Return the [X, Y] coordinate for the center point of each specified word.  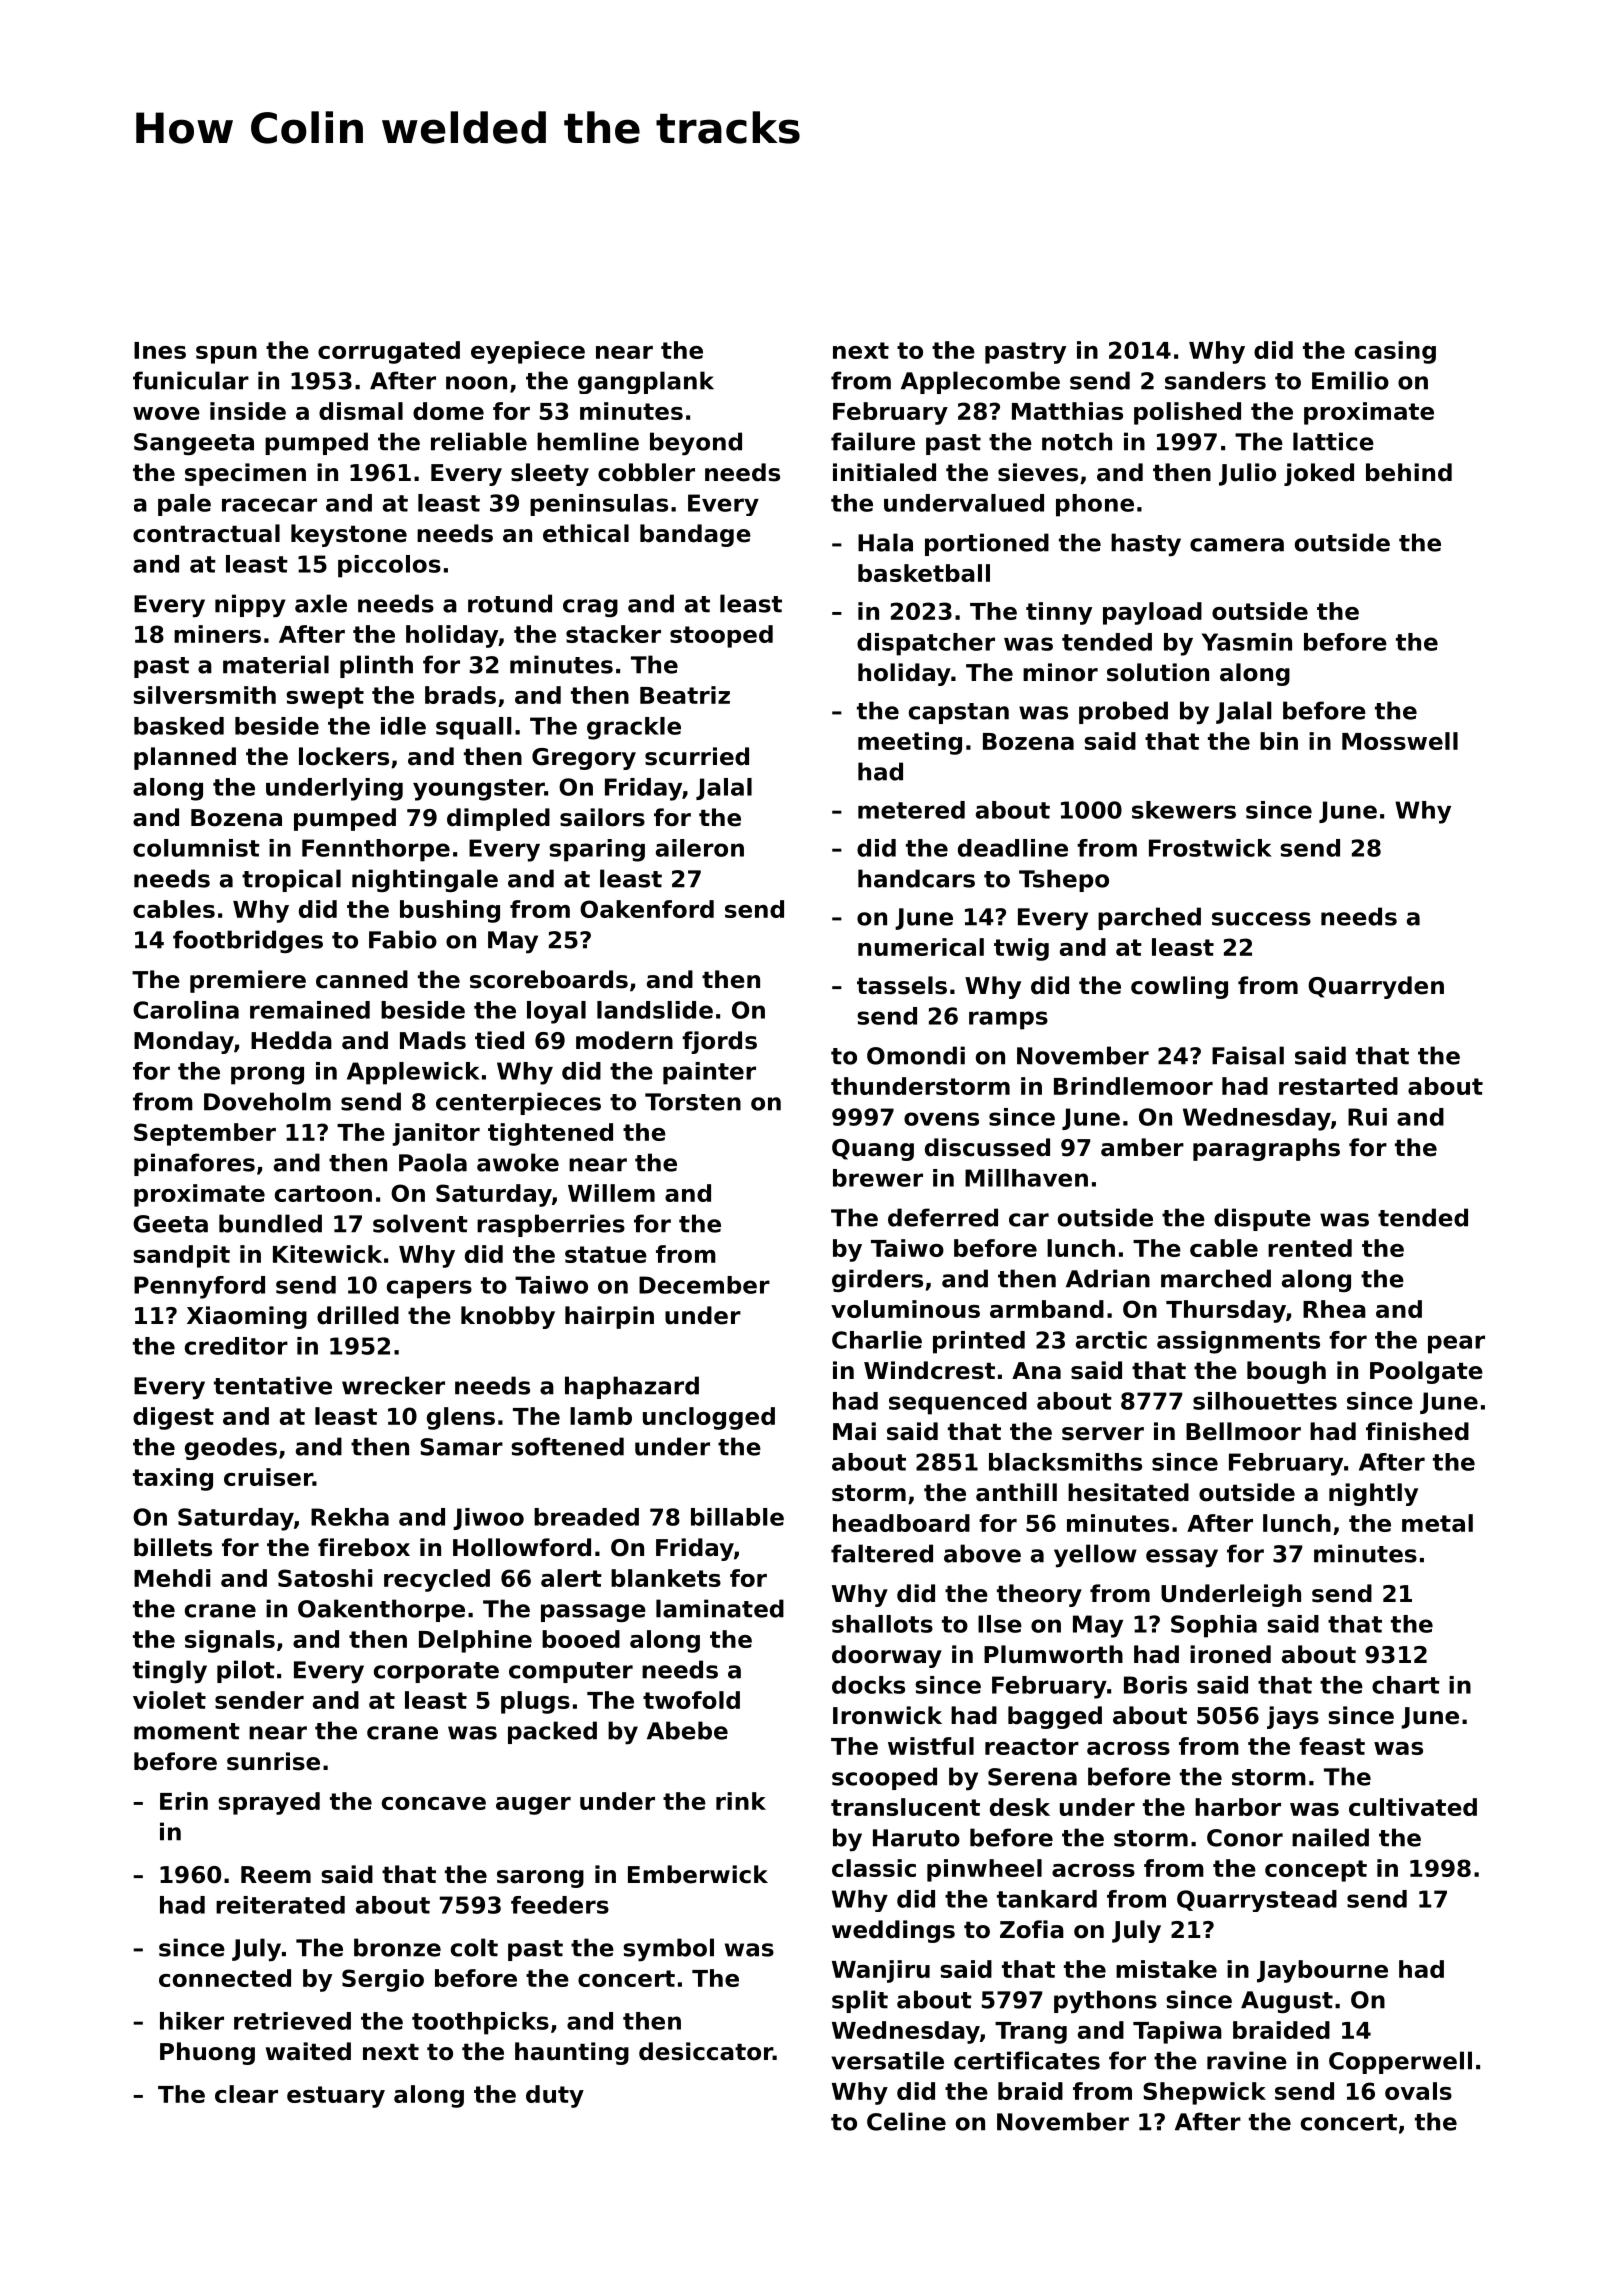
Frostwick [1210, 848]
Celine [906, 2121]
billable [737, 1517]
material [276, 664]
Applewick [413, 1073]
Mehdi [172, 1578]
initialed [884, 472]
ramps [1008, 1020]
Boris [1155, 1685]
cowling [1179, 987]
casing [1395, 352]
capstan [959, 713]
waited [308, 2051]
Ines [160, 350]
